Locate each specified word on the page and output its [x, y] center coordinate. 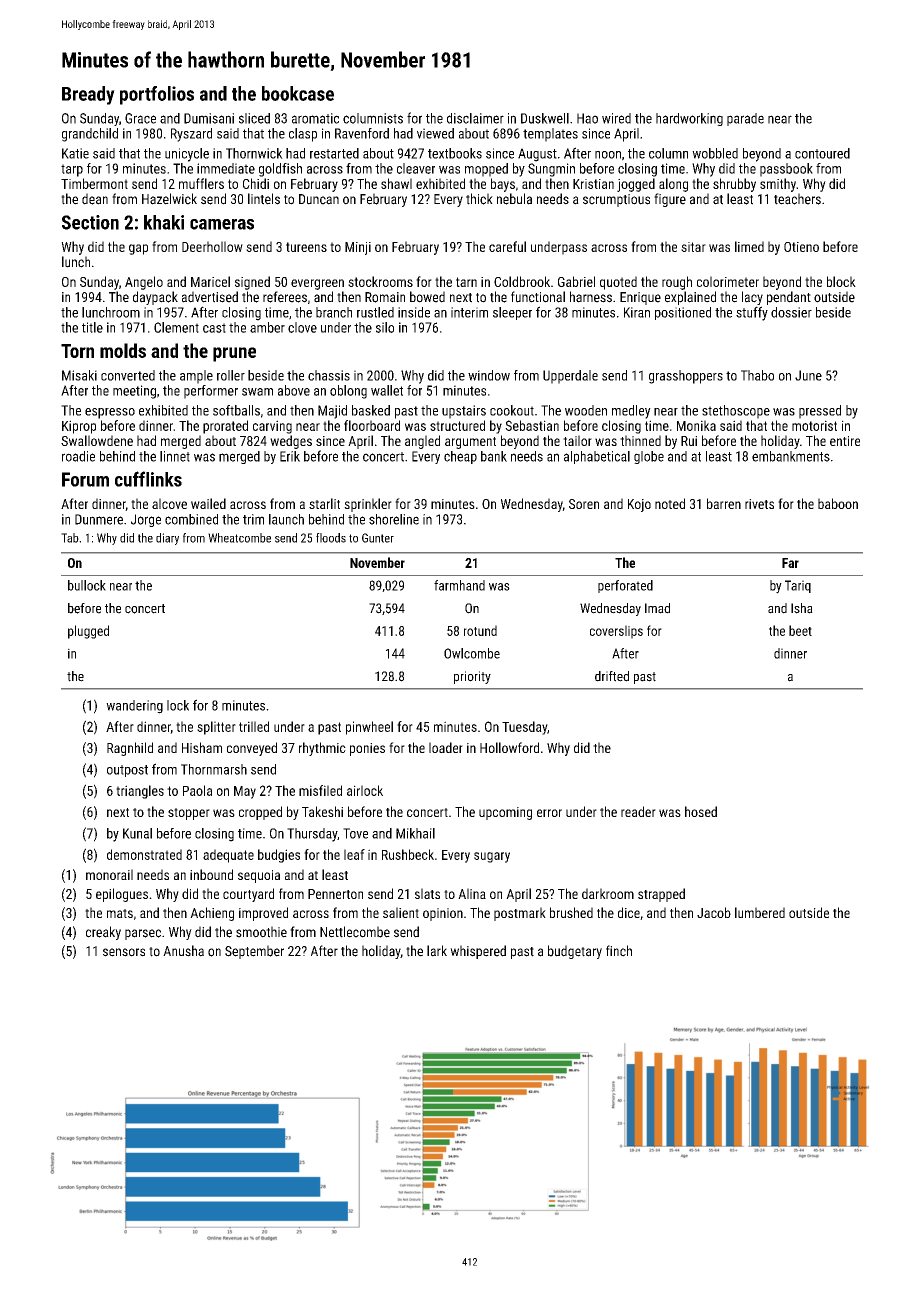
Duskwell [545, 118]
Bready [88, 95]
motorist [814, 425]
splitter [216, 728]
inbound [211, 874]
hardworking [689, 119]
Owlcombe [472, 653]
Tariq [798, 586]
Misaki [79, 375]
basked [371, 410]
